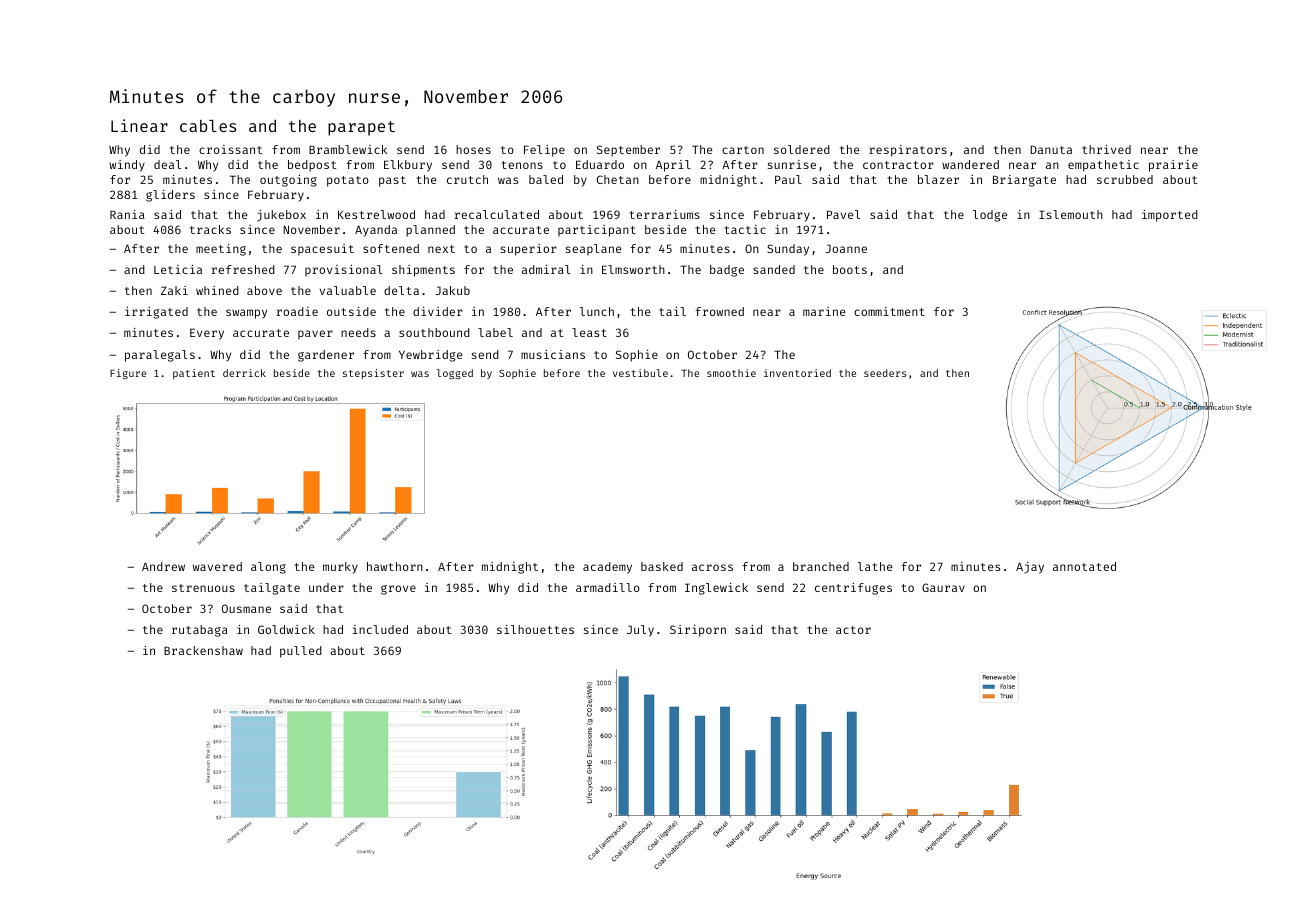  What do you see at coordinates (361, 128) in the screenshot?
I see `parapet` at bounding box center [361, 128].
